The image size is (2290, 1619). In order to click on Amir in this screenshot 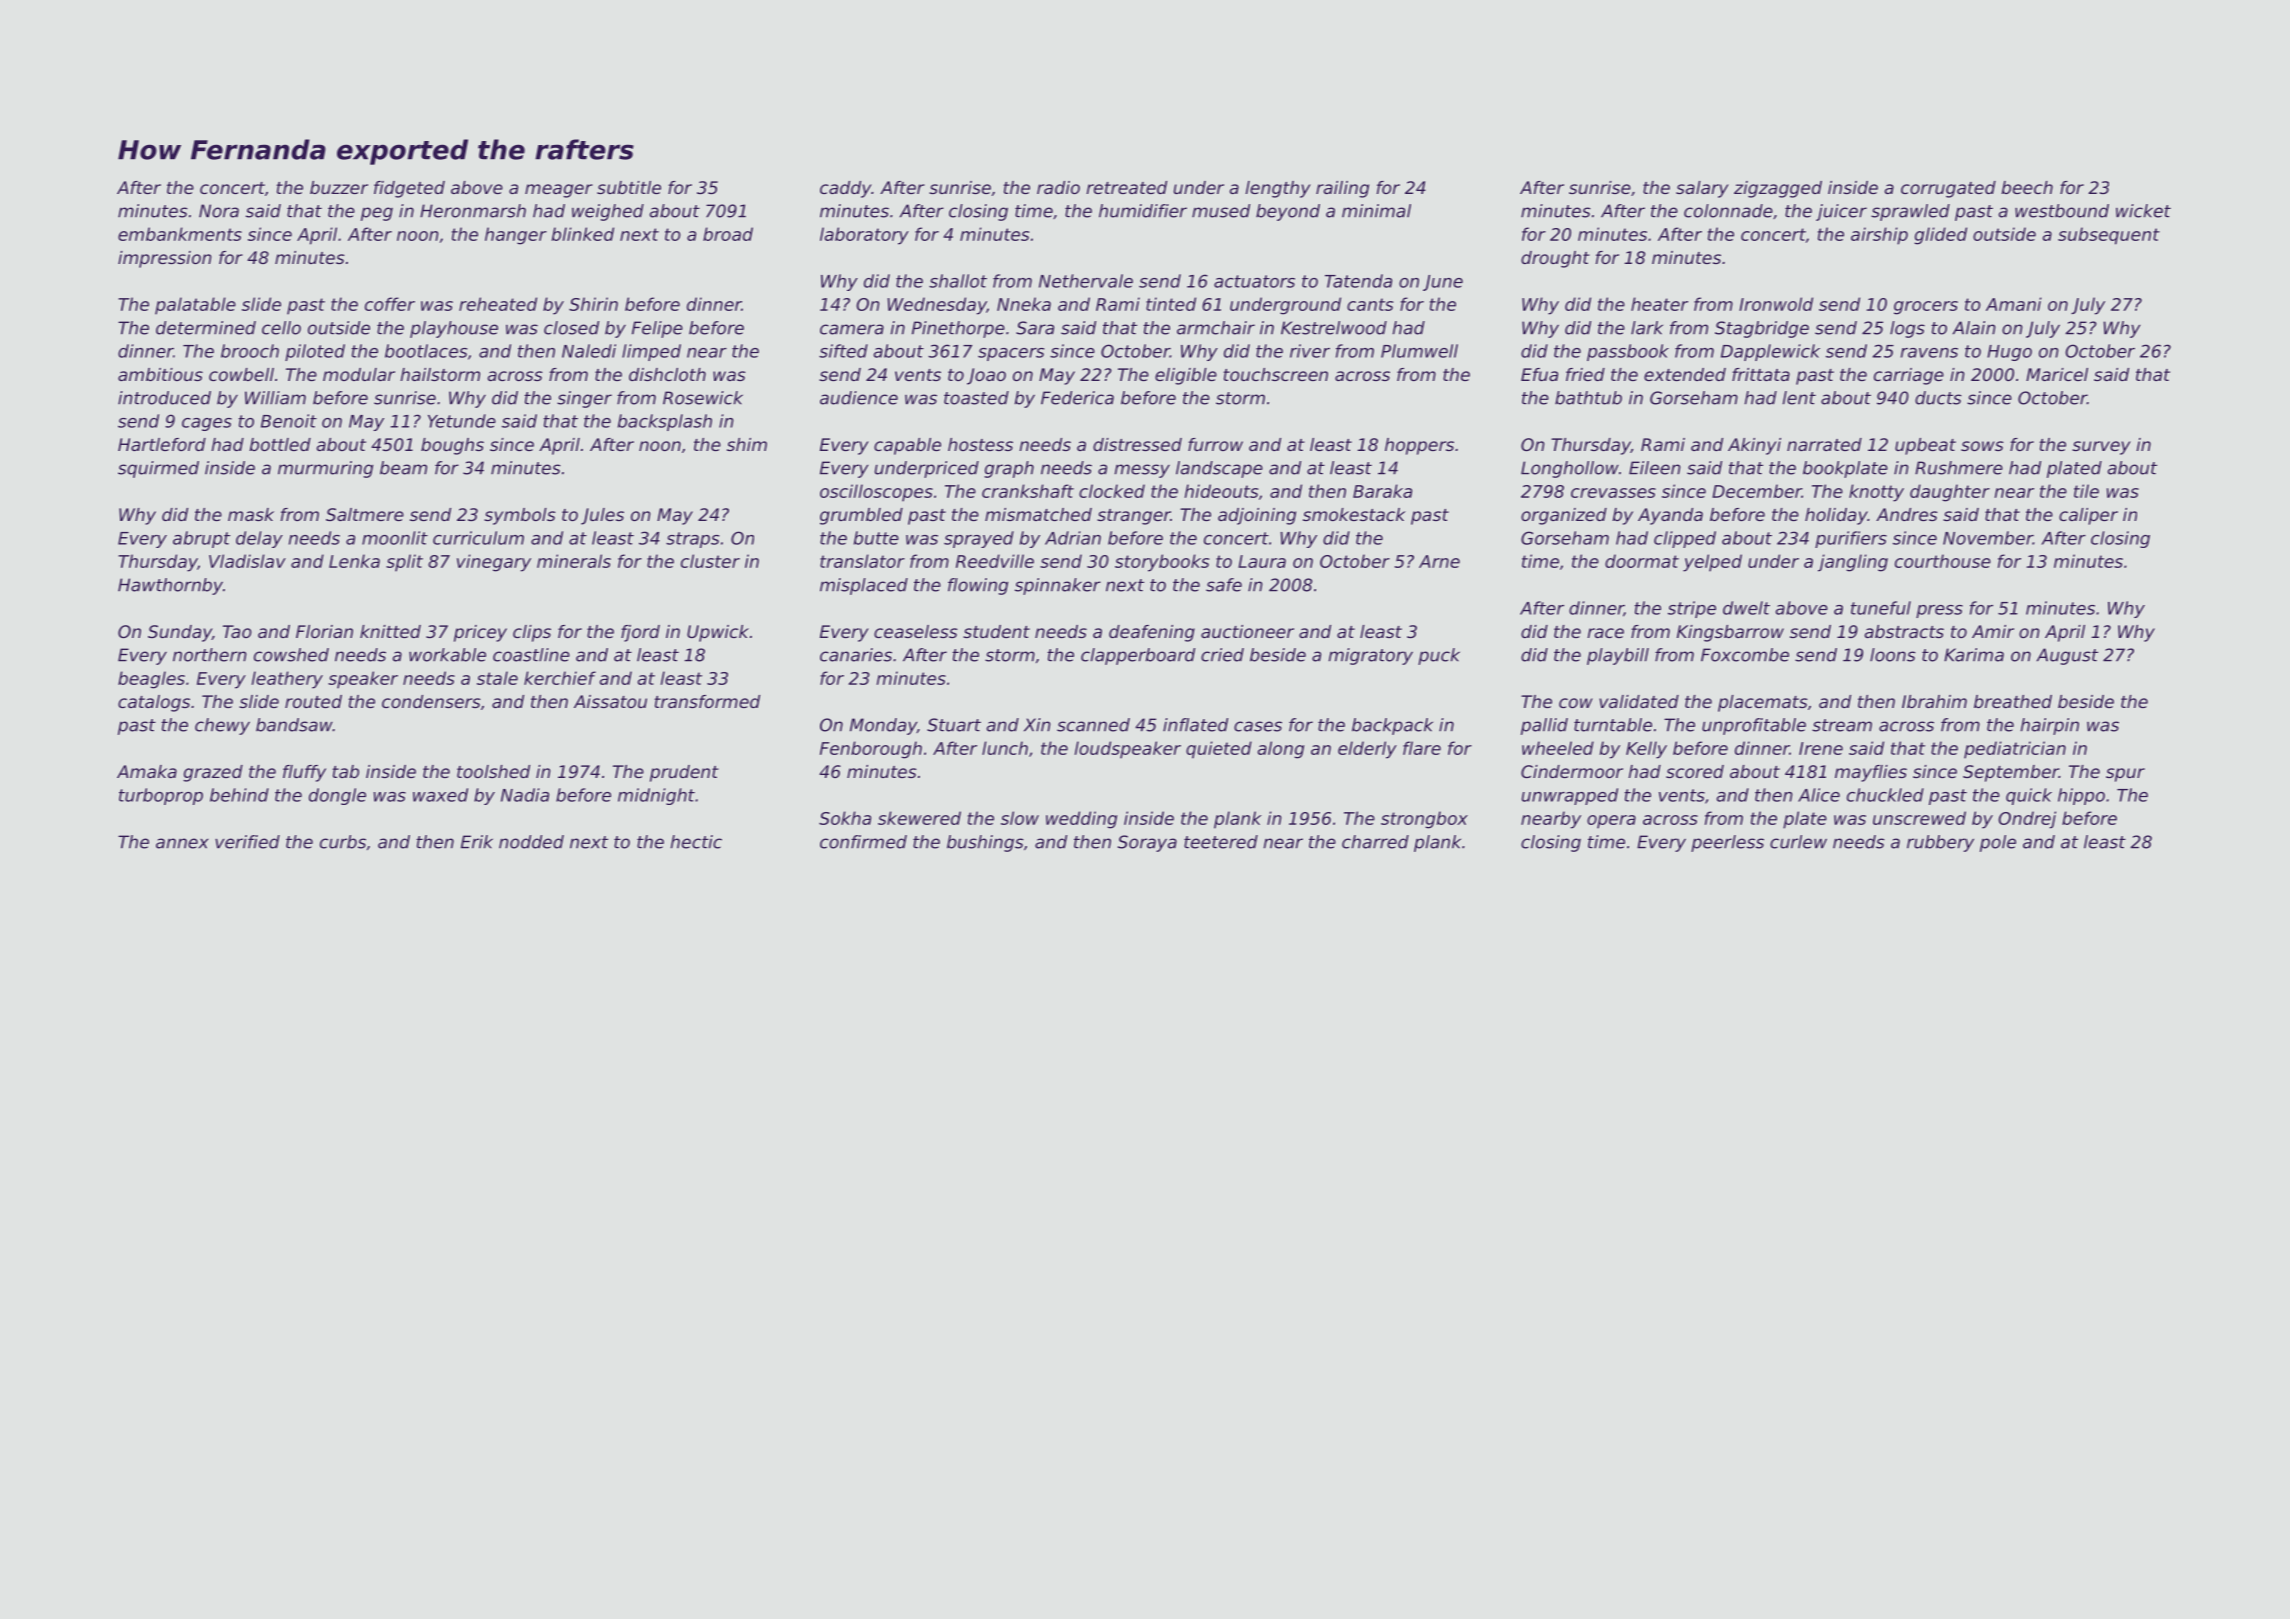, I will do `click(1993, 631)`.
